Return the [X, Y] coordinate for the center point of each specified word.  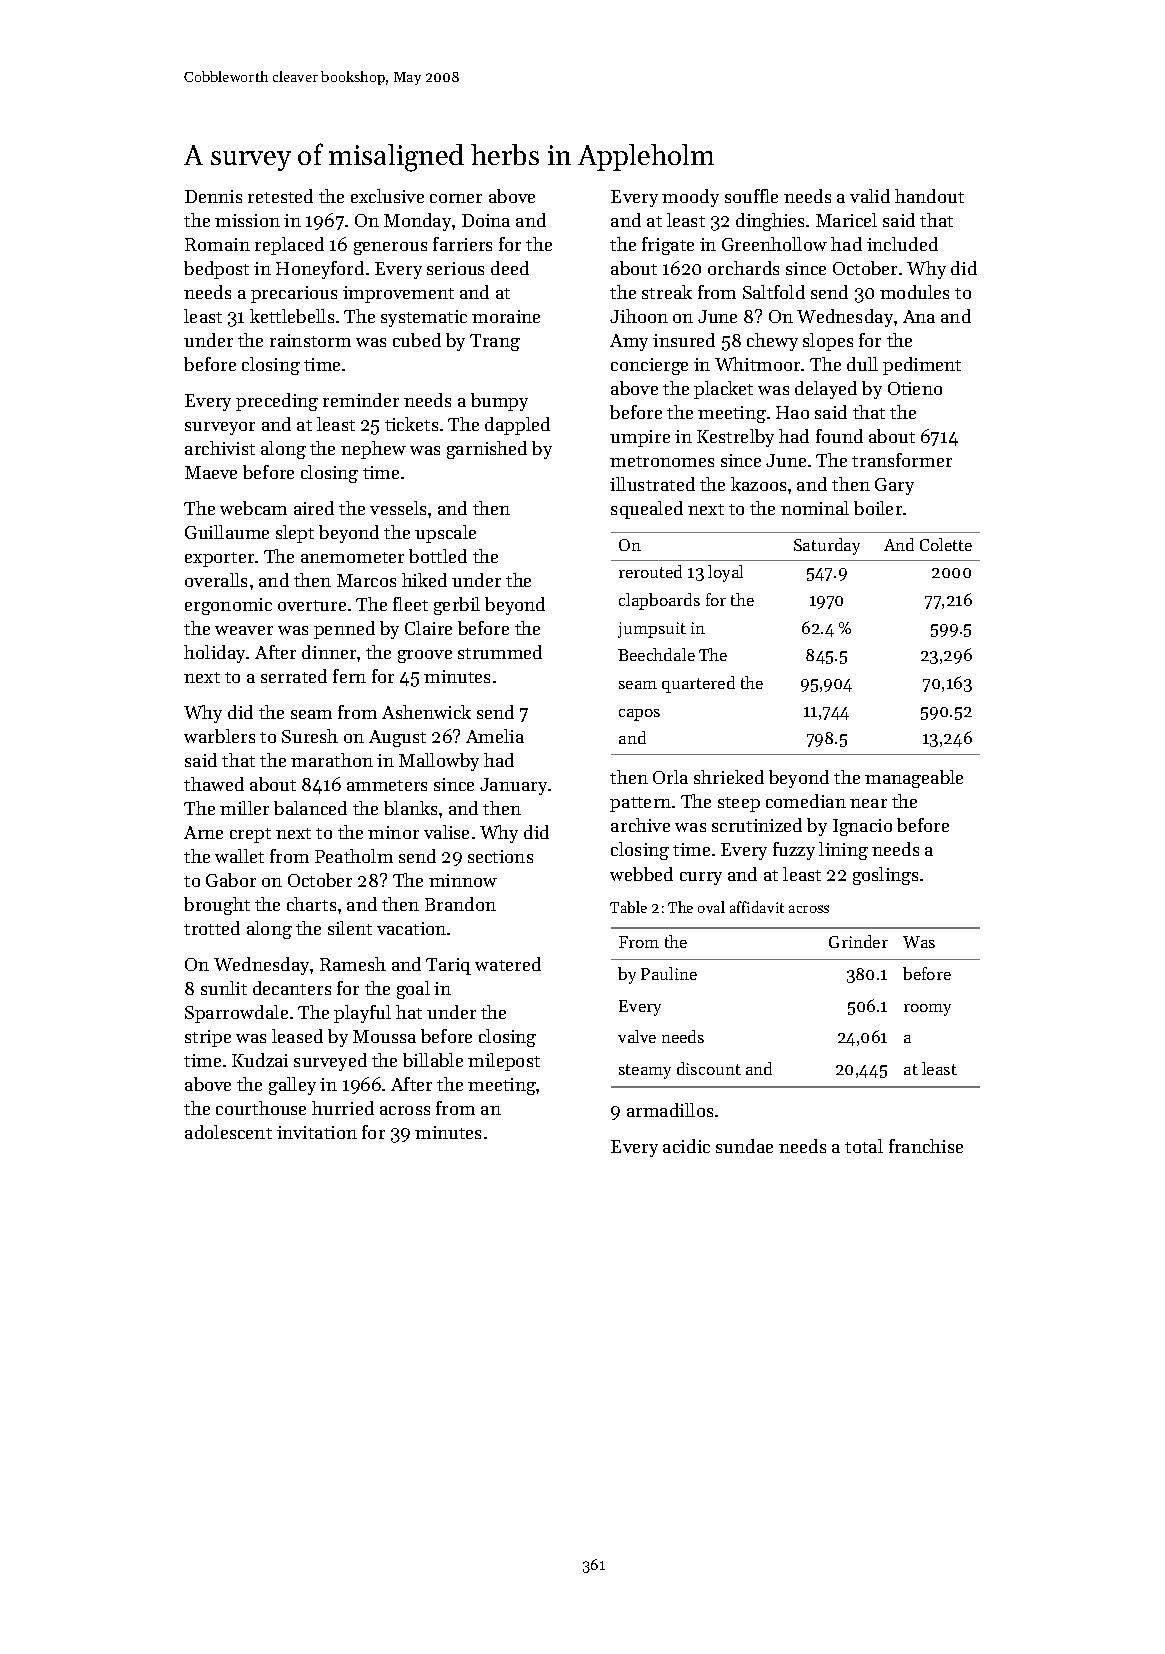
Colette [946, 544]
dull [862, 364]
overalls [216, 580]
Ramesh [353, 964]
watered [508, 964]
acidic [686, 1146]
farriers [462, 244]
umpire [640, 438]
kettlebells [292, 316]
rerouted [650, 571]
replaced [289, 246]
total [864, 1146]
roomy [927, 1010]
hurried [343, 1108]
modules [914, 292]
